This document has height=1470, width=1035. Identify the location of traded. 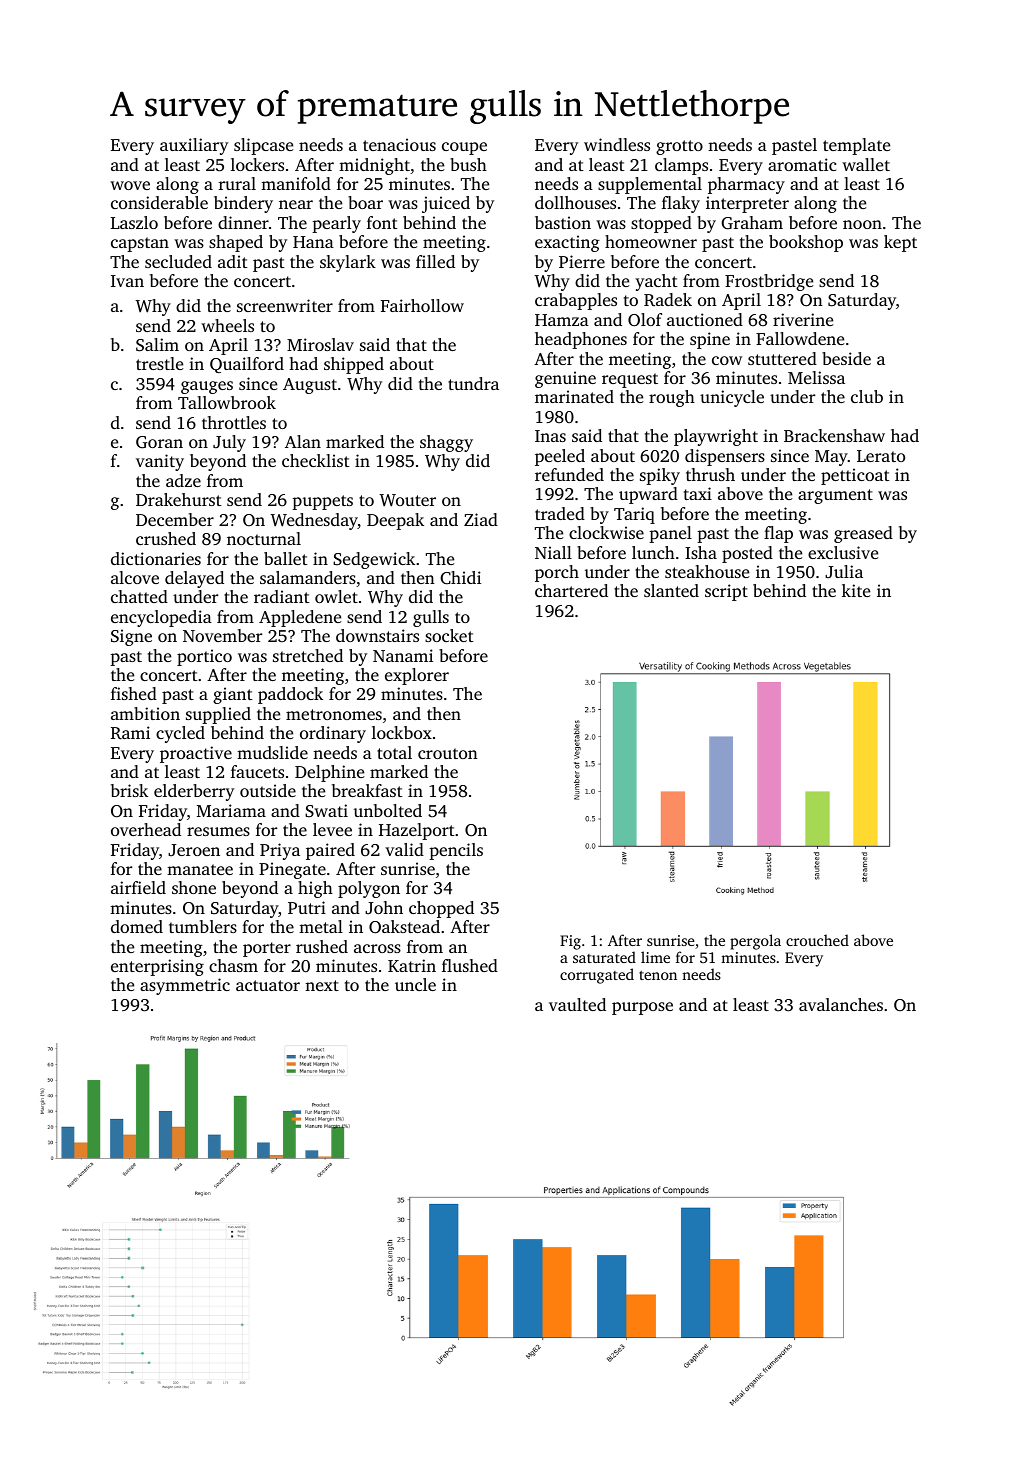
(560, 513).
